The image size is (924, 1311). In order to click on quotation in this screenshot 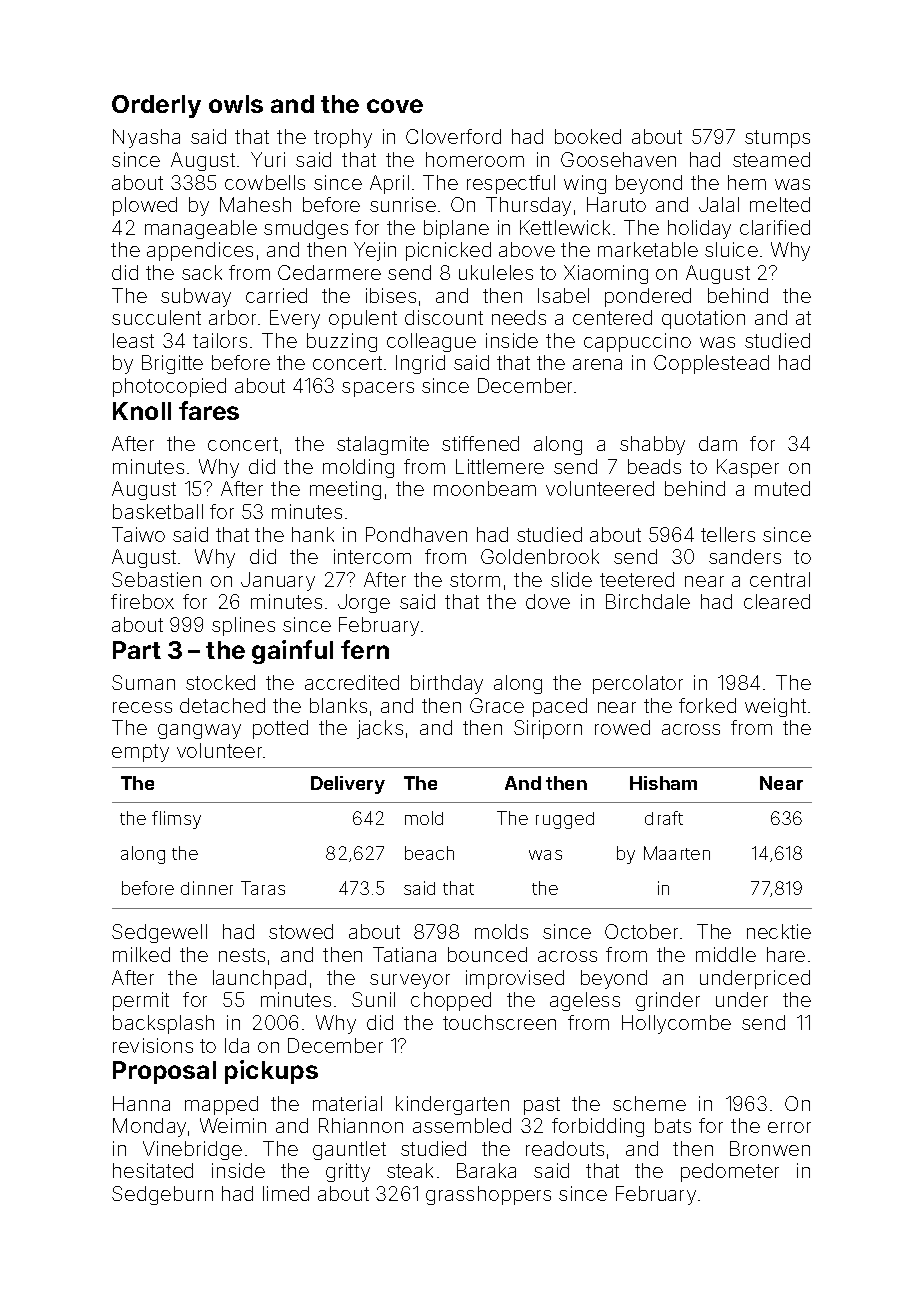, I will do `click(703, 319)`.
